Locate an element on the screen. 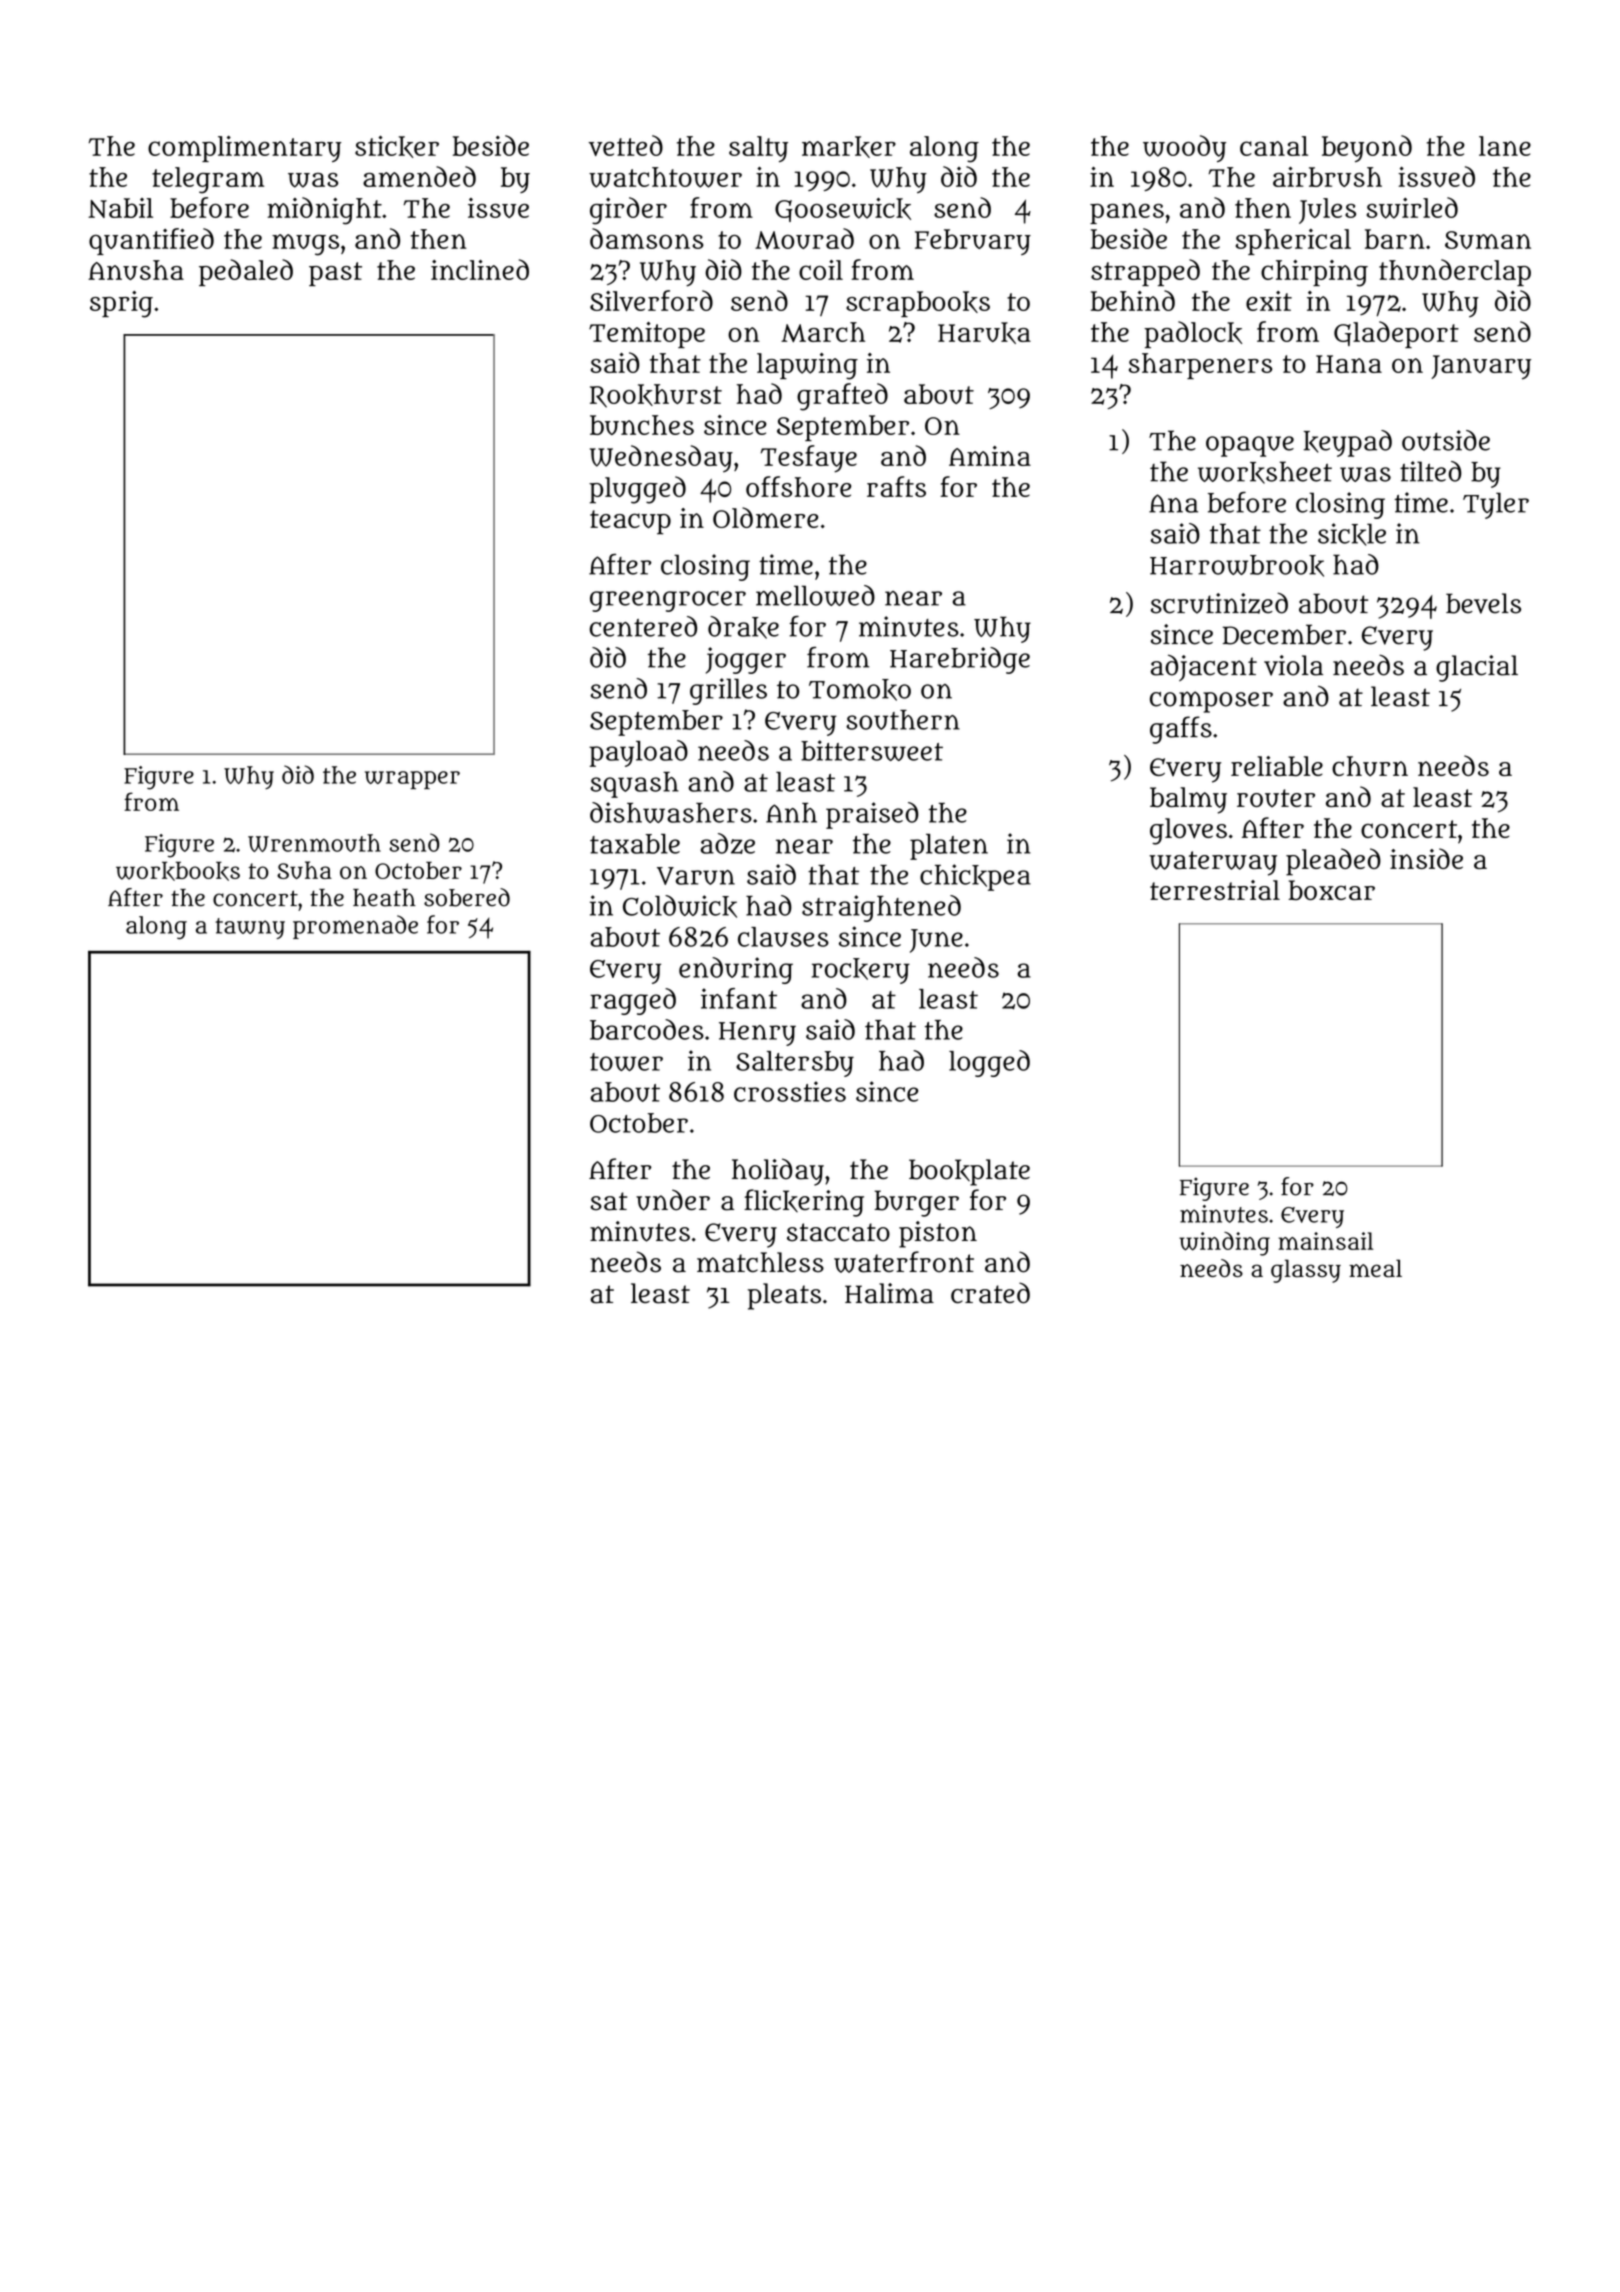  amended is located at coordinates (419, 176).
